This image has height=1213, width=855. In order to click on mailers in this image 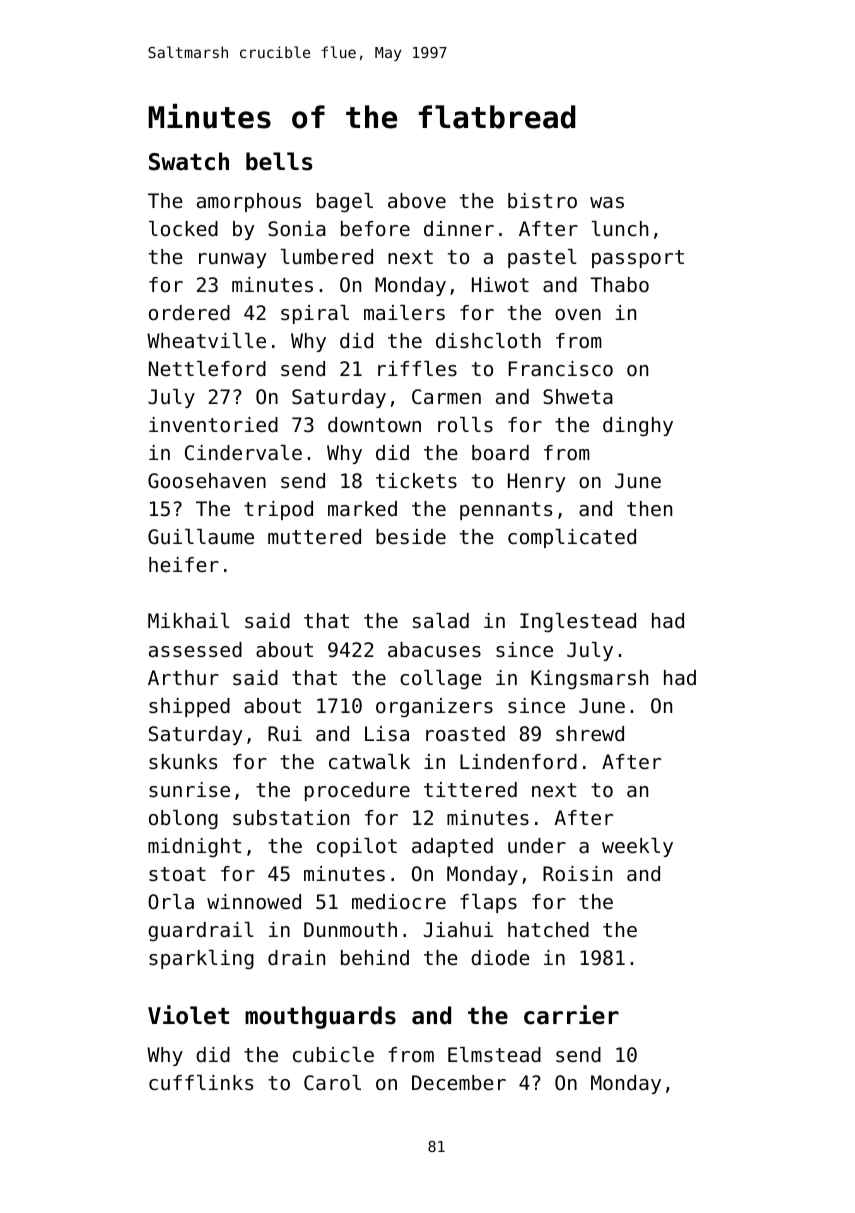, I will do `click(404, 313)`.
